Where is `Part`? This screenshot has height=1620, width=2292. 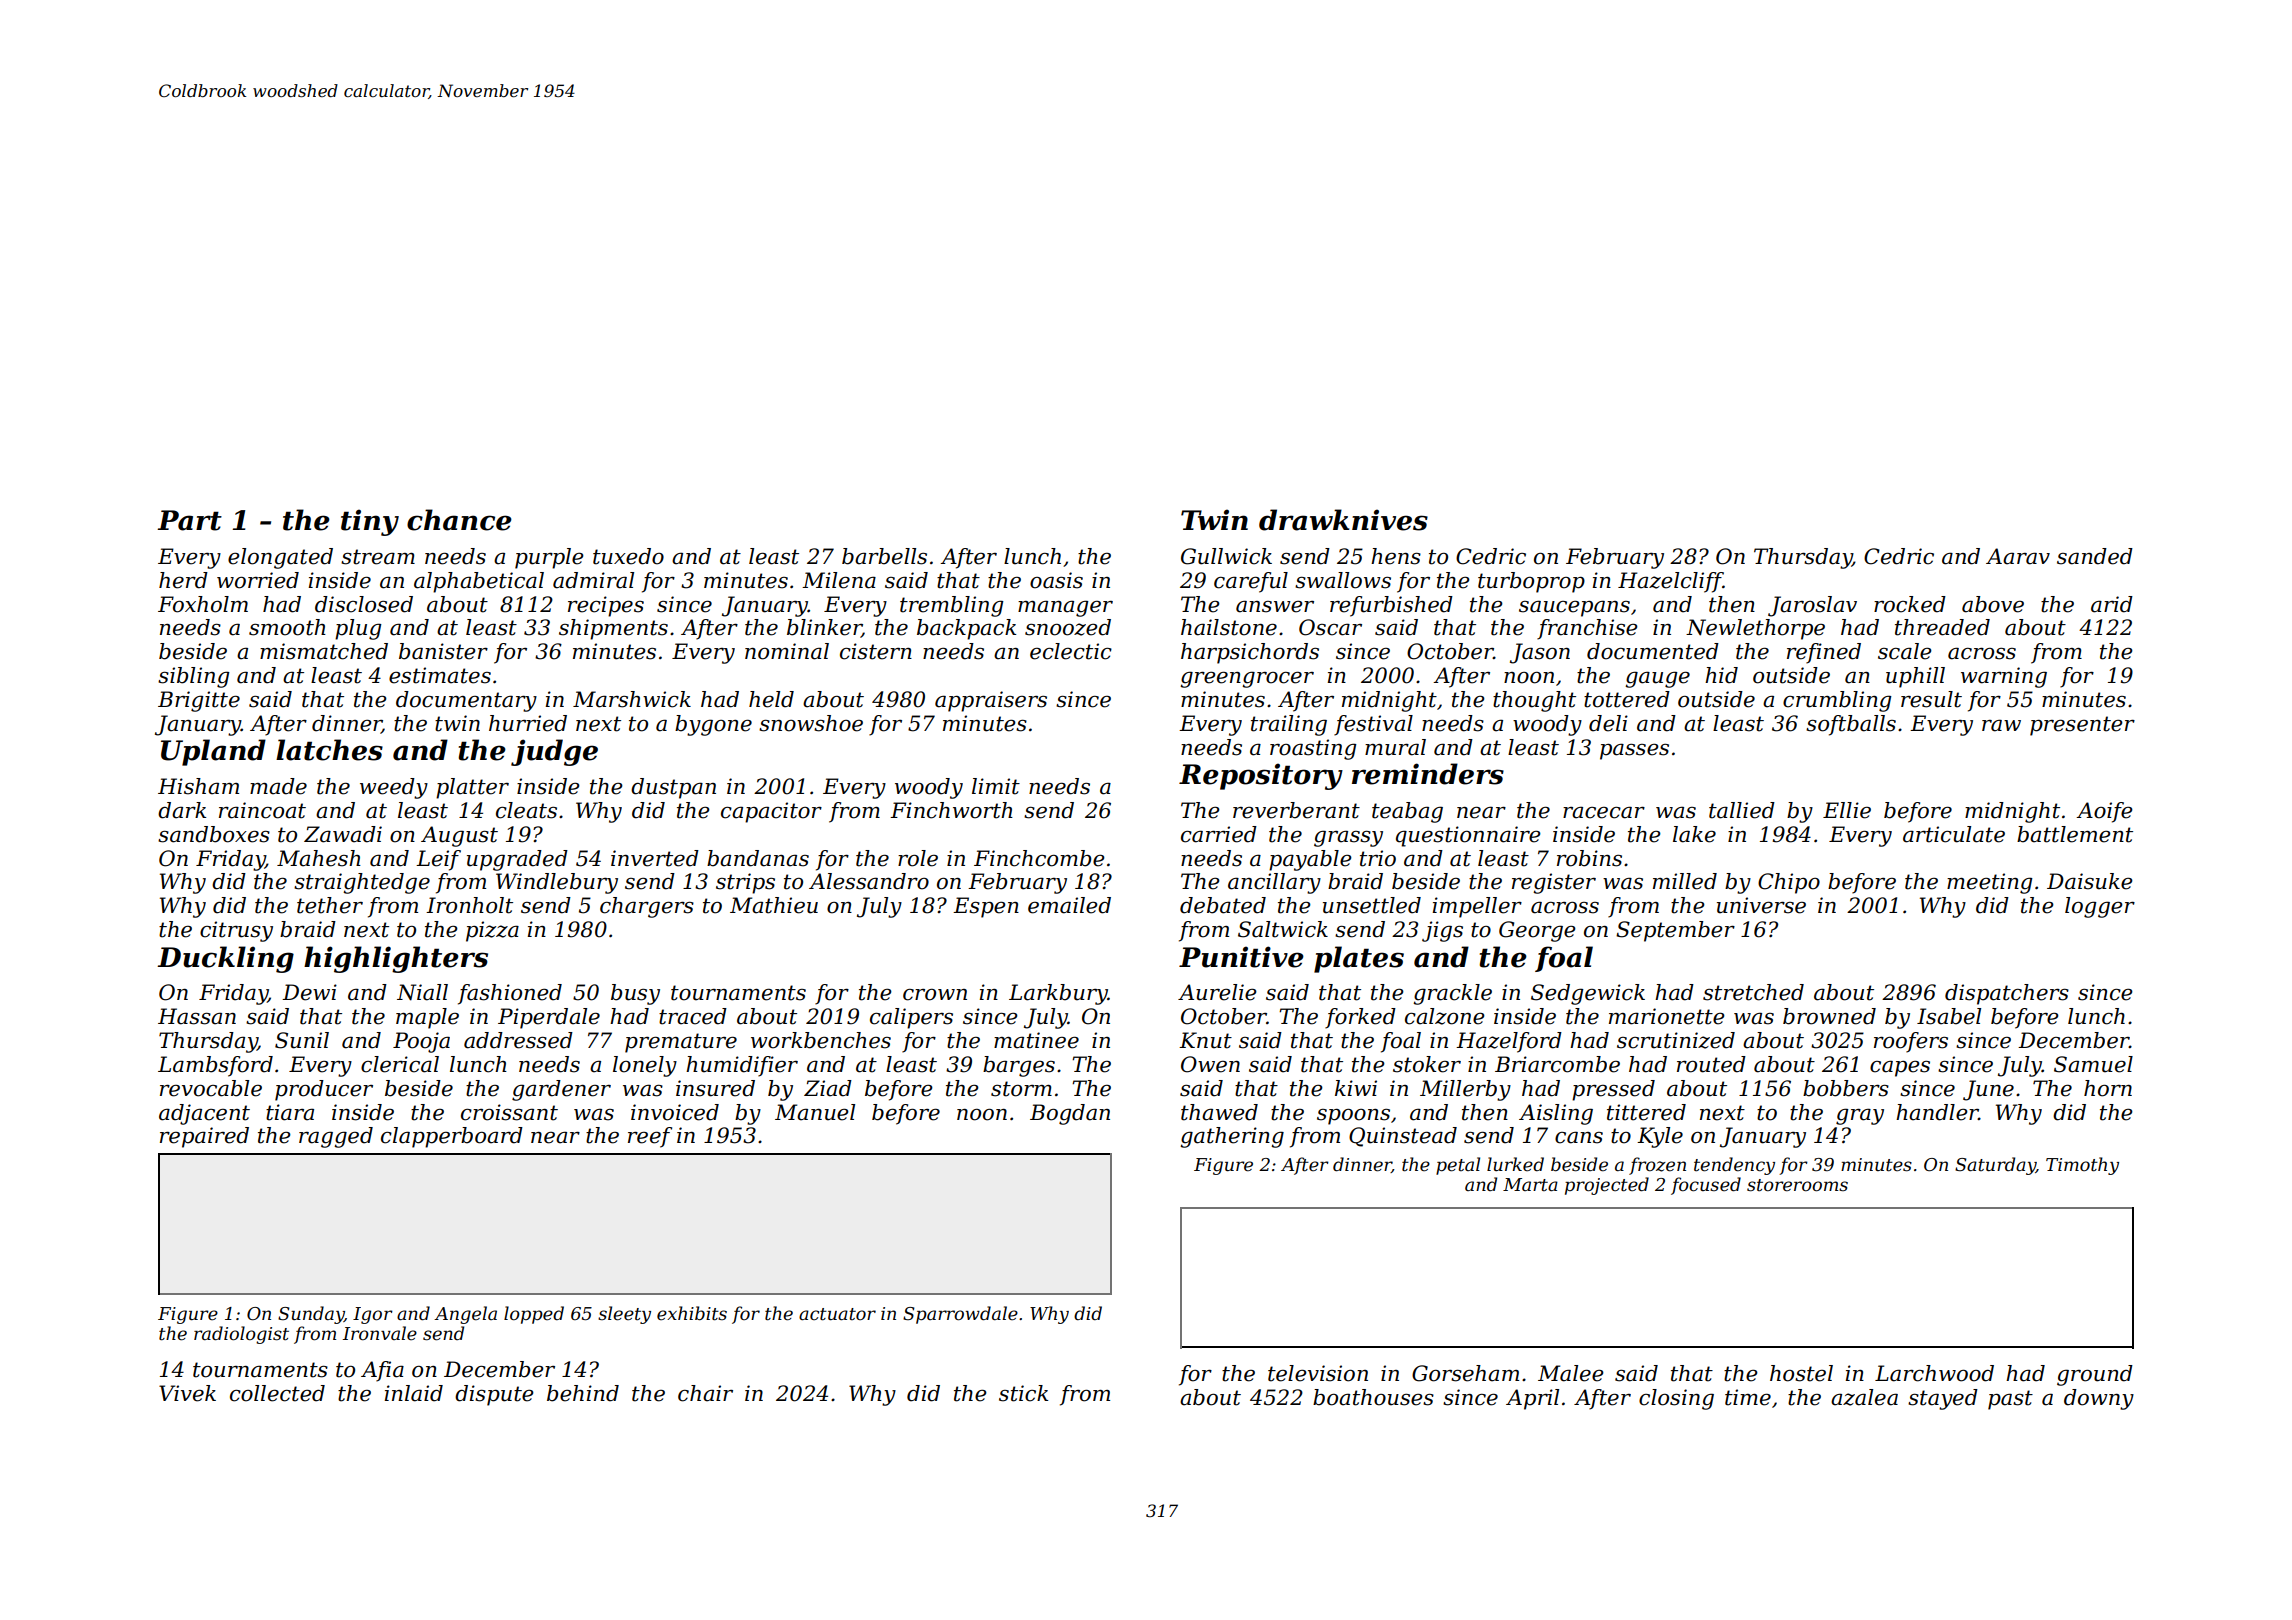 Part is located at coordinates (189, 520).
